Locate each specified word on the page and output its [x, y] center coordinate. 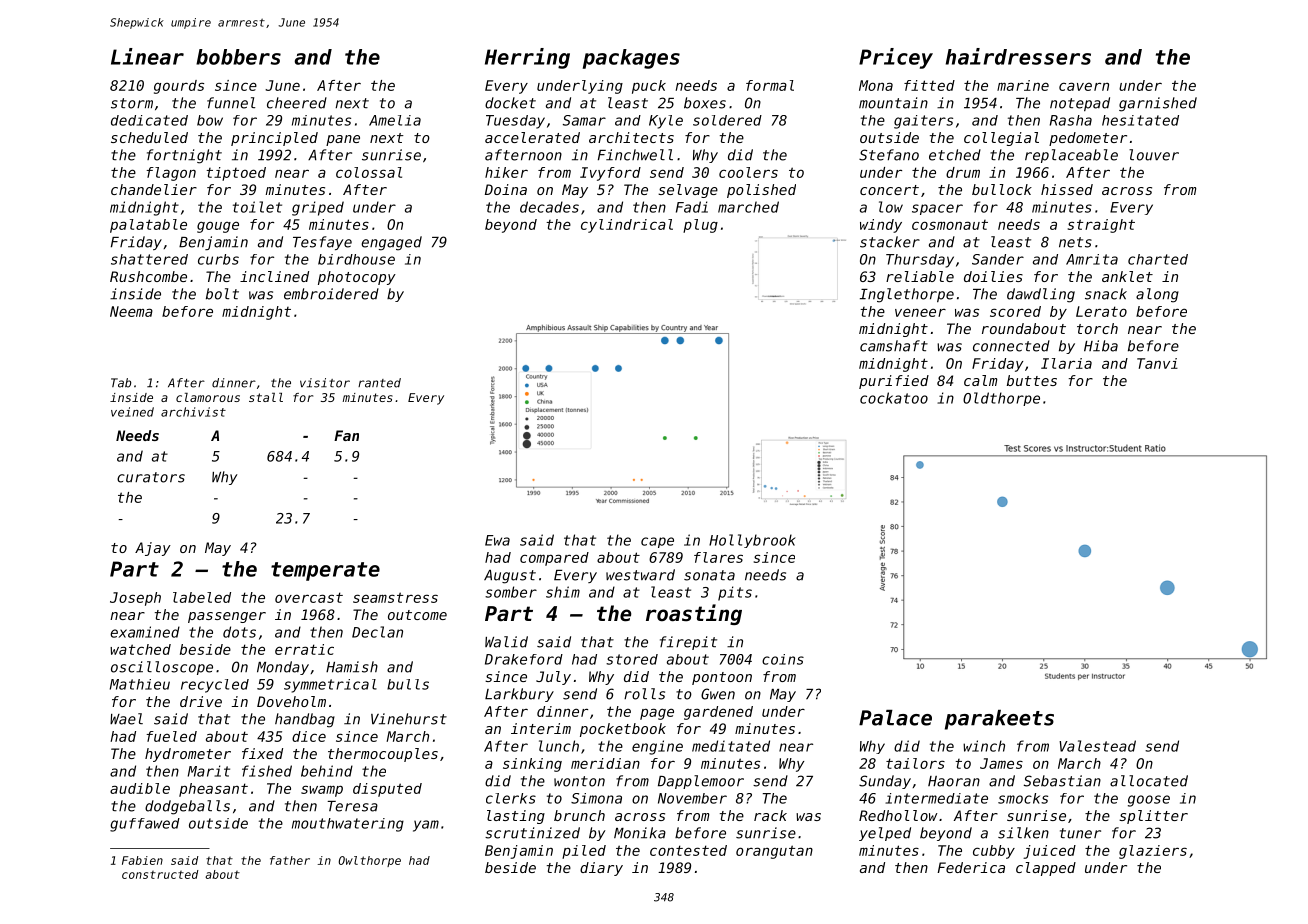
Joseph [135, 599]
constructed [160, 874]
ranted [379, 383]
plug [700, 226]
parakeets [999, 720]
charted [1158, 259]
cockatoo [894, 398]
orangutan [774, 852]
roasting [694, 614]
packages [631, 59]
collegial [1001, 139]
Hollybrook [752, 541]
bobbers [238, 57]
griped [318, 208]
